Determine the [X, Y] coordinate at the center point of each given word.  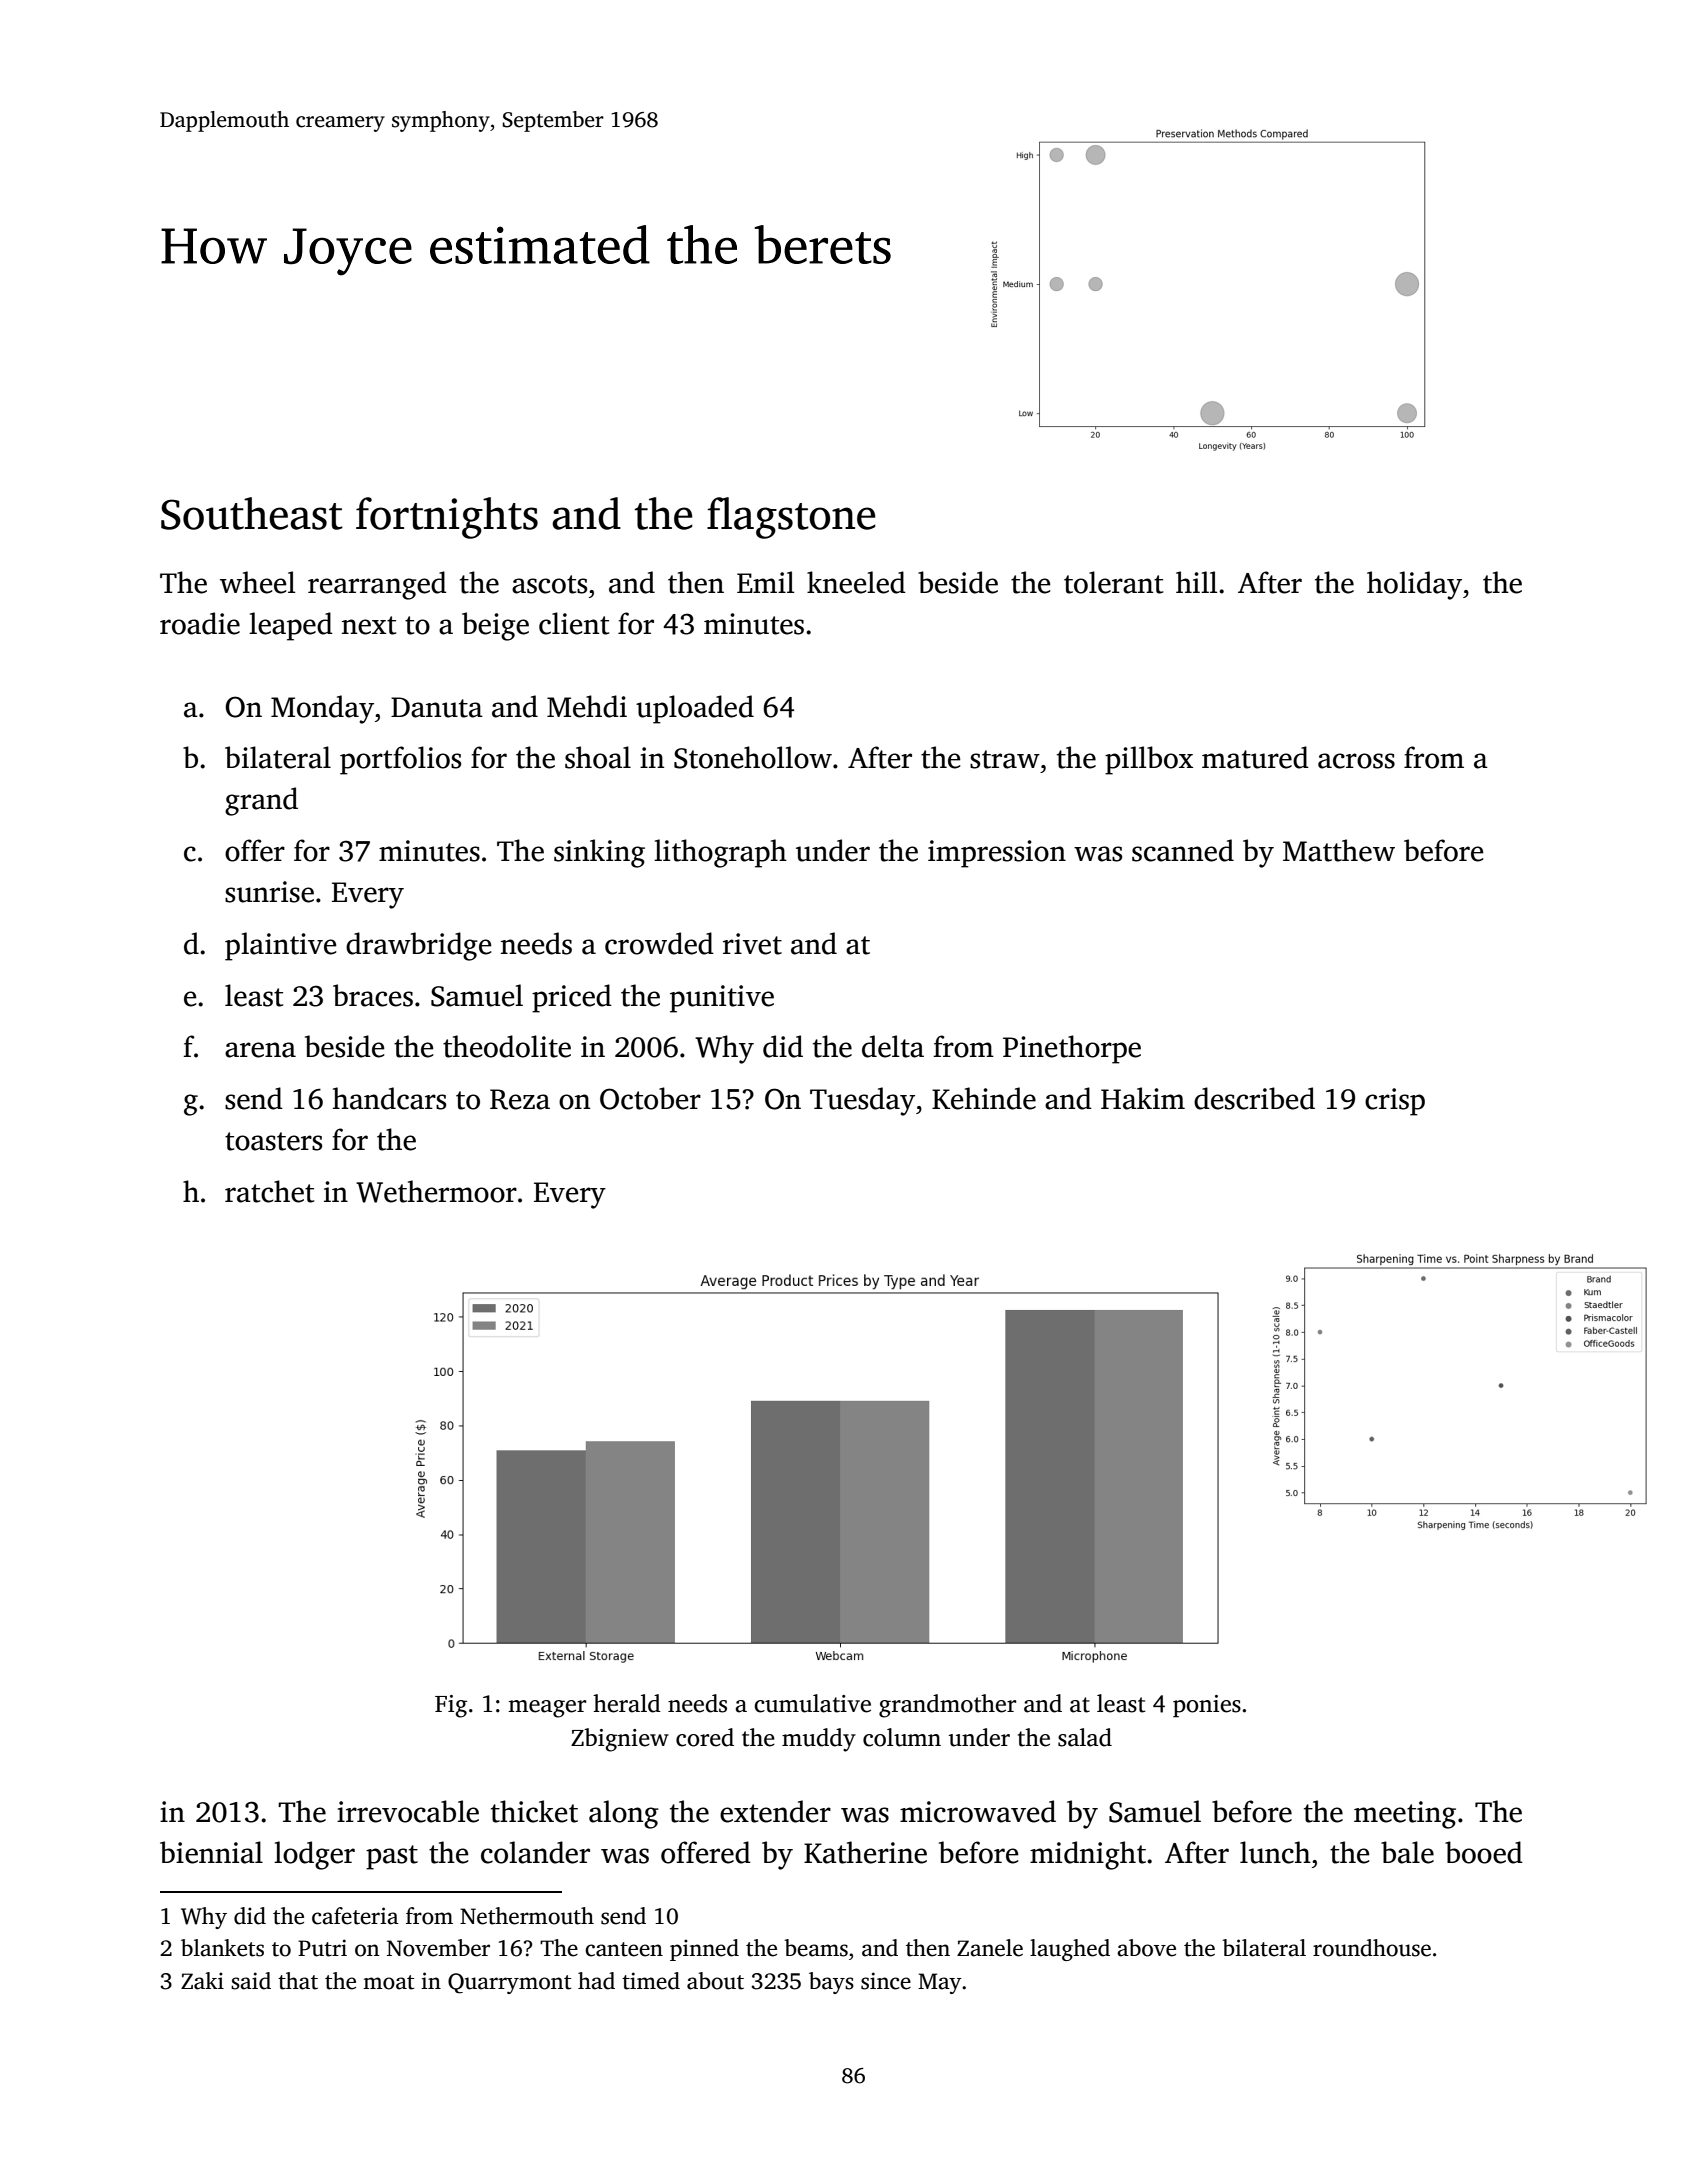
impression [997, 854]
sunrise [269, 892]
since [886, 1981]
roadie [200, 623]
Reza [520, 1099]
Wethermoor [436, 1191]
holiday [1414, 585]
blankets [222, 1948]
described [1254, 1098]
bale [1407, 1852]
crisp [1395, 1102]
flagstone [791, 518]
